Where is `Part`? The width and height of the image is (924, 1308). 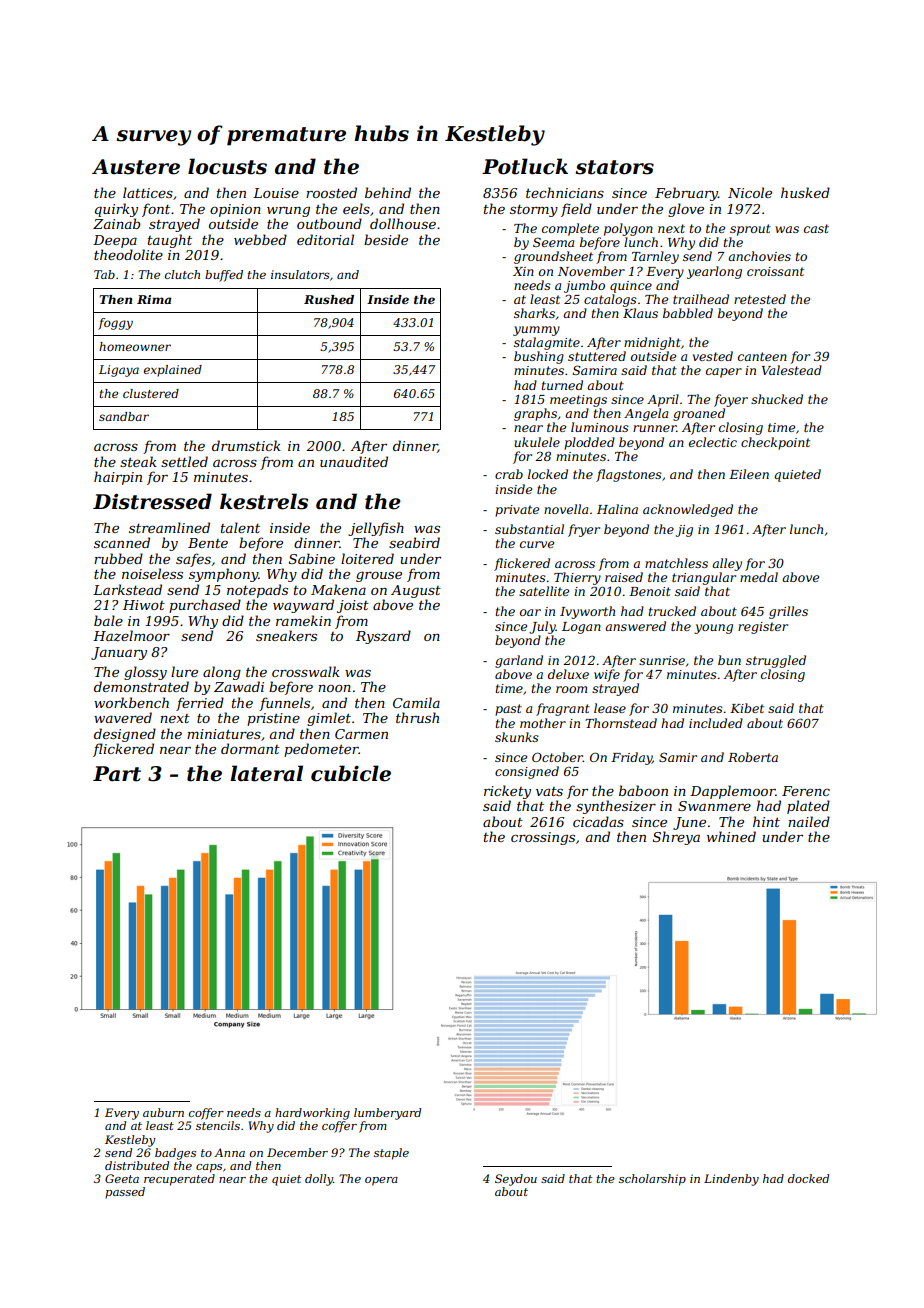
Part is located at coordinates (117, 774).
